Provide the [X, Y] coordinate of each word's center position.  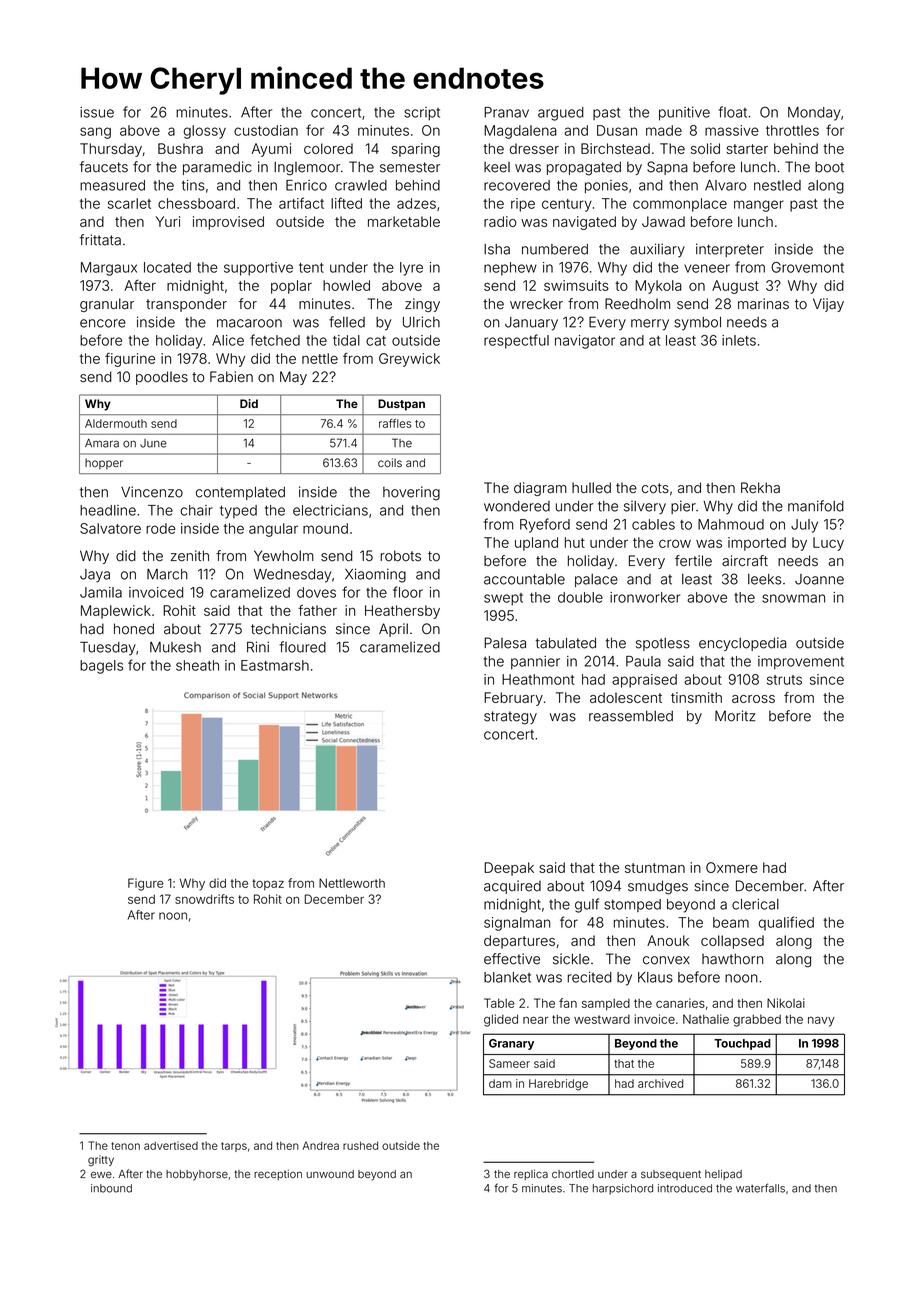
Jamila [101, 592]
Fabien [231, 377]
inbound [111, 1188]
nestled [777, 185]
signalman [517, 924]
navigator [585, 342]
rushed [360, 1145]
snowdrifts [204, 899]
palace [596, 580]
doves [316, 592]
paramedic [217, 168]
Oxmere [732, 867]
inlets [739, 340]
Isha [497, 249]
